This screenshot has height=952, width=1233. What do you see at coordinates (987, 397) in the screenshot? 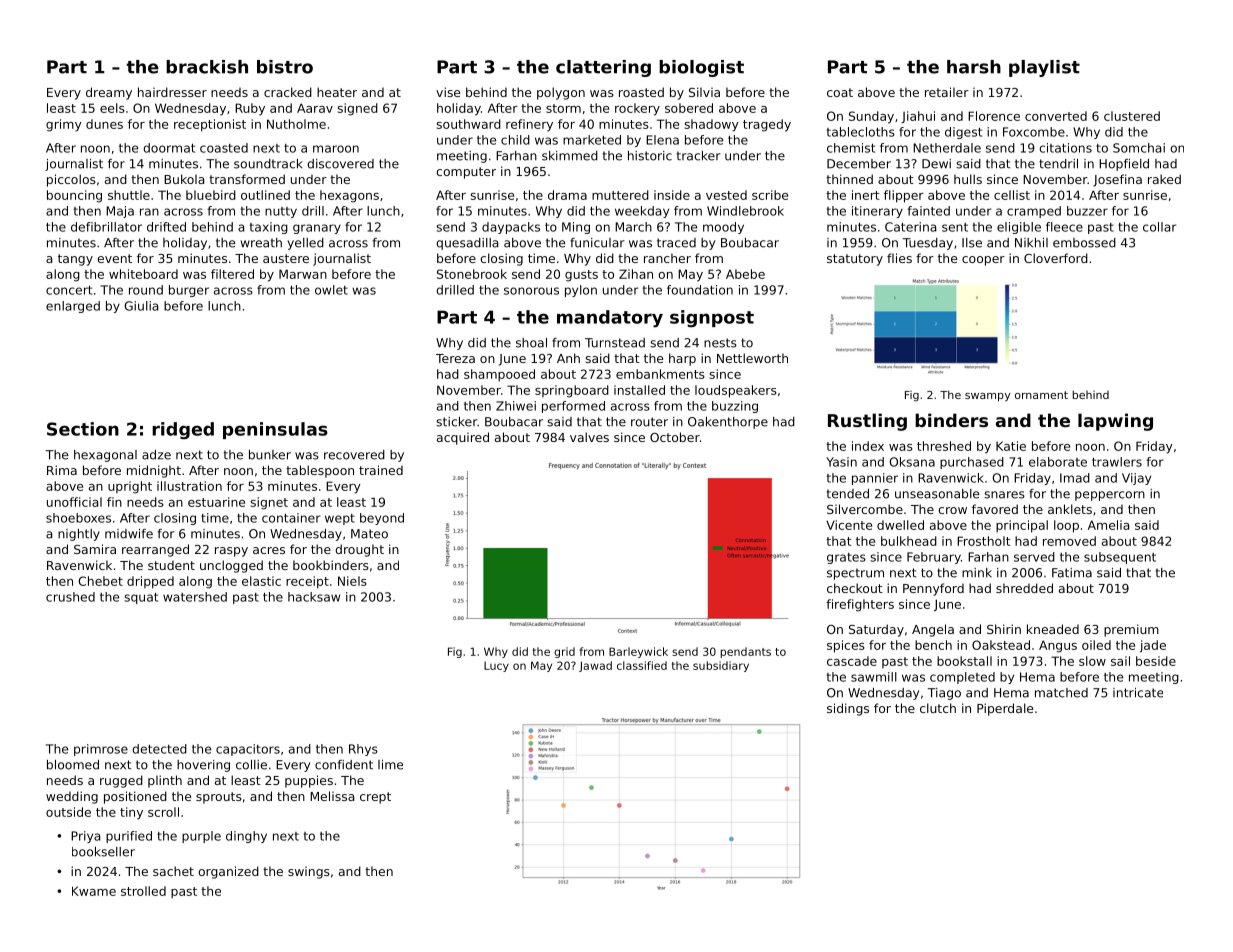
I see `swampy` at bounding box center [987, 397].
